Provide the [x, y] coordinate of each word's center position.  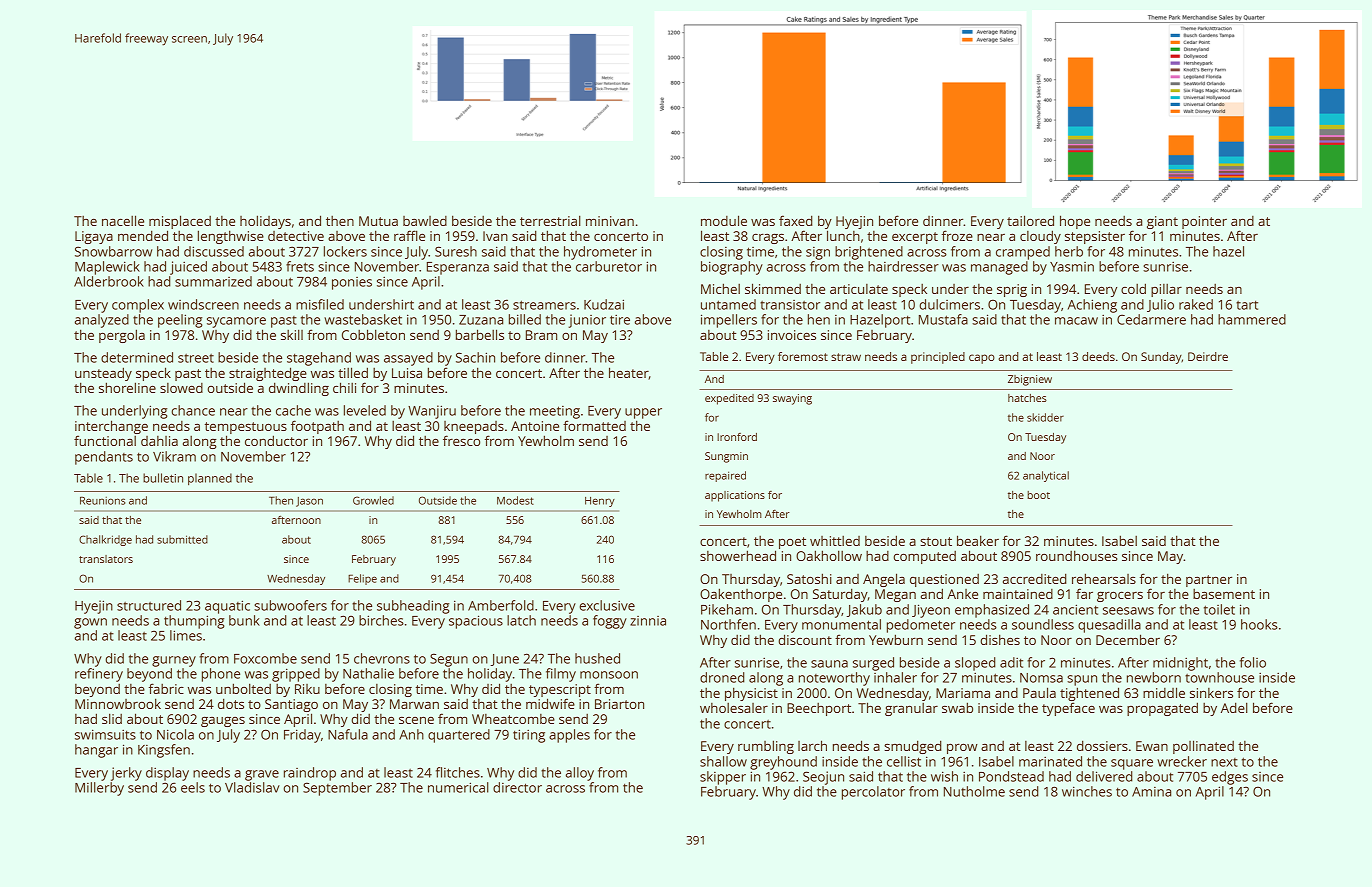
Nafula [348, 734]
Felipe [362, 579]
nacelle [123, 220]
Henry [600, 502]
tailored [1030, 220]
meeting [555, 412]
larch [812, 745]
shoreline [127, 387]
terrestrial [550, 220]
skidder [1045, 417]
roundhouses [1077, 555]
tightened [1089, 694]
